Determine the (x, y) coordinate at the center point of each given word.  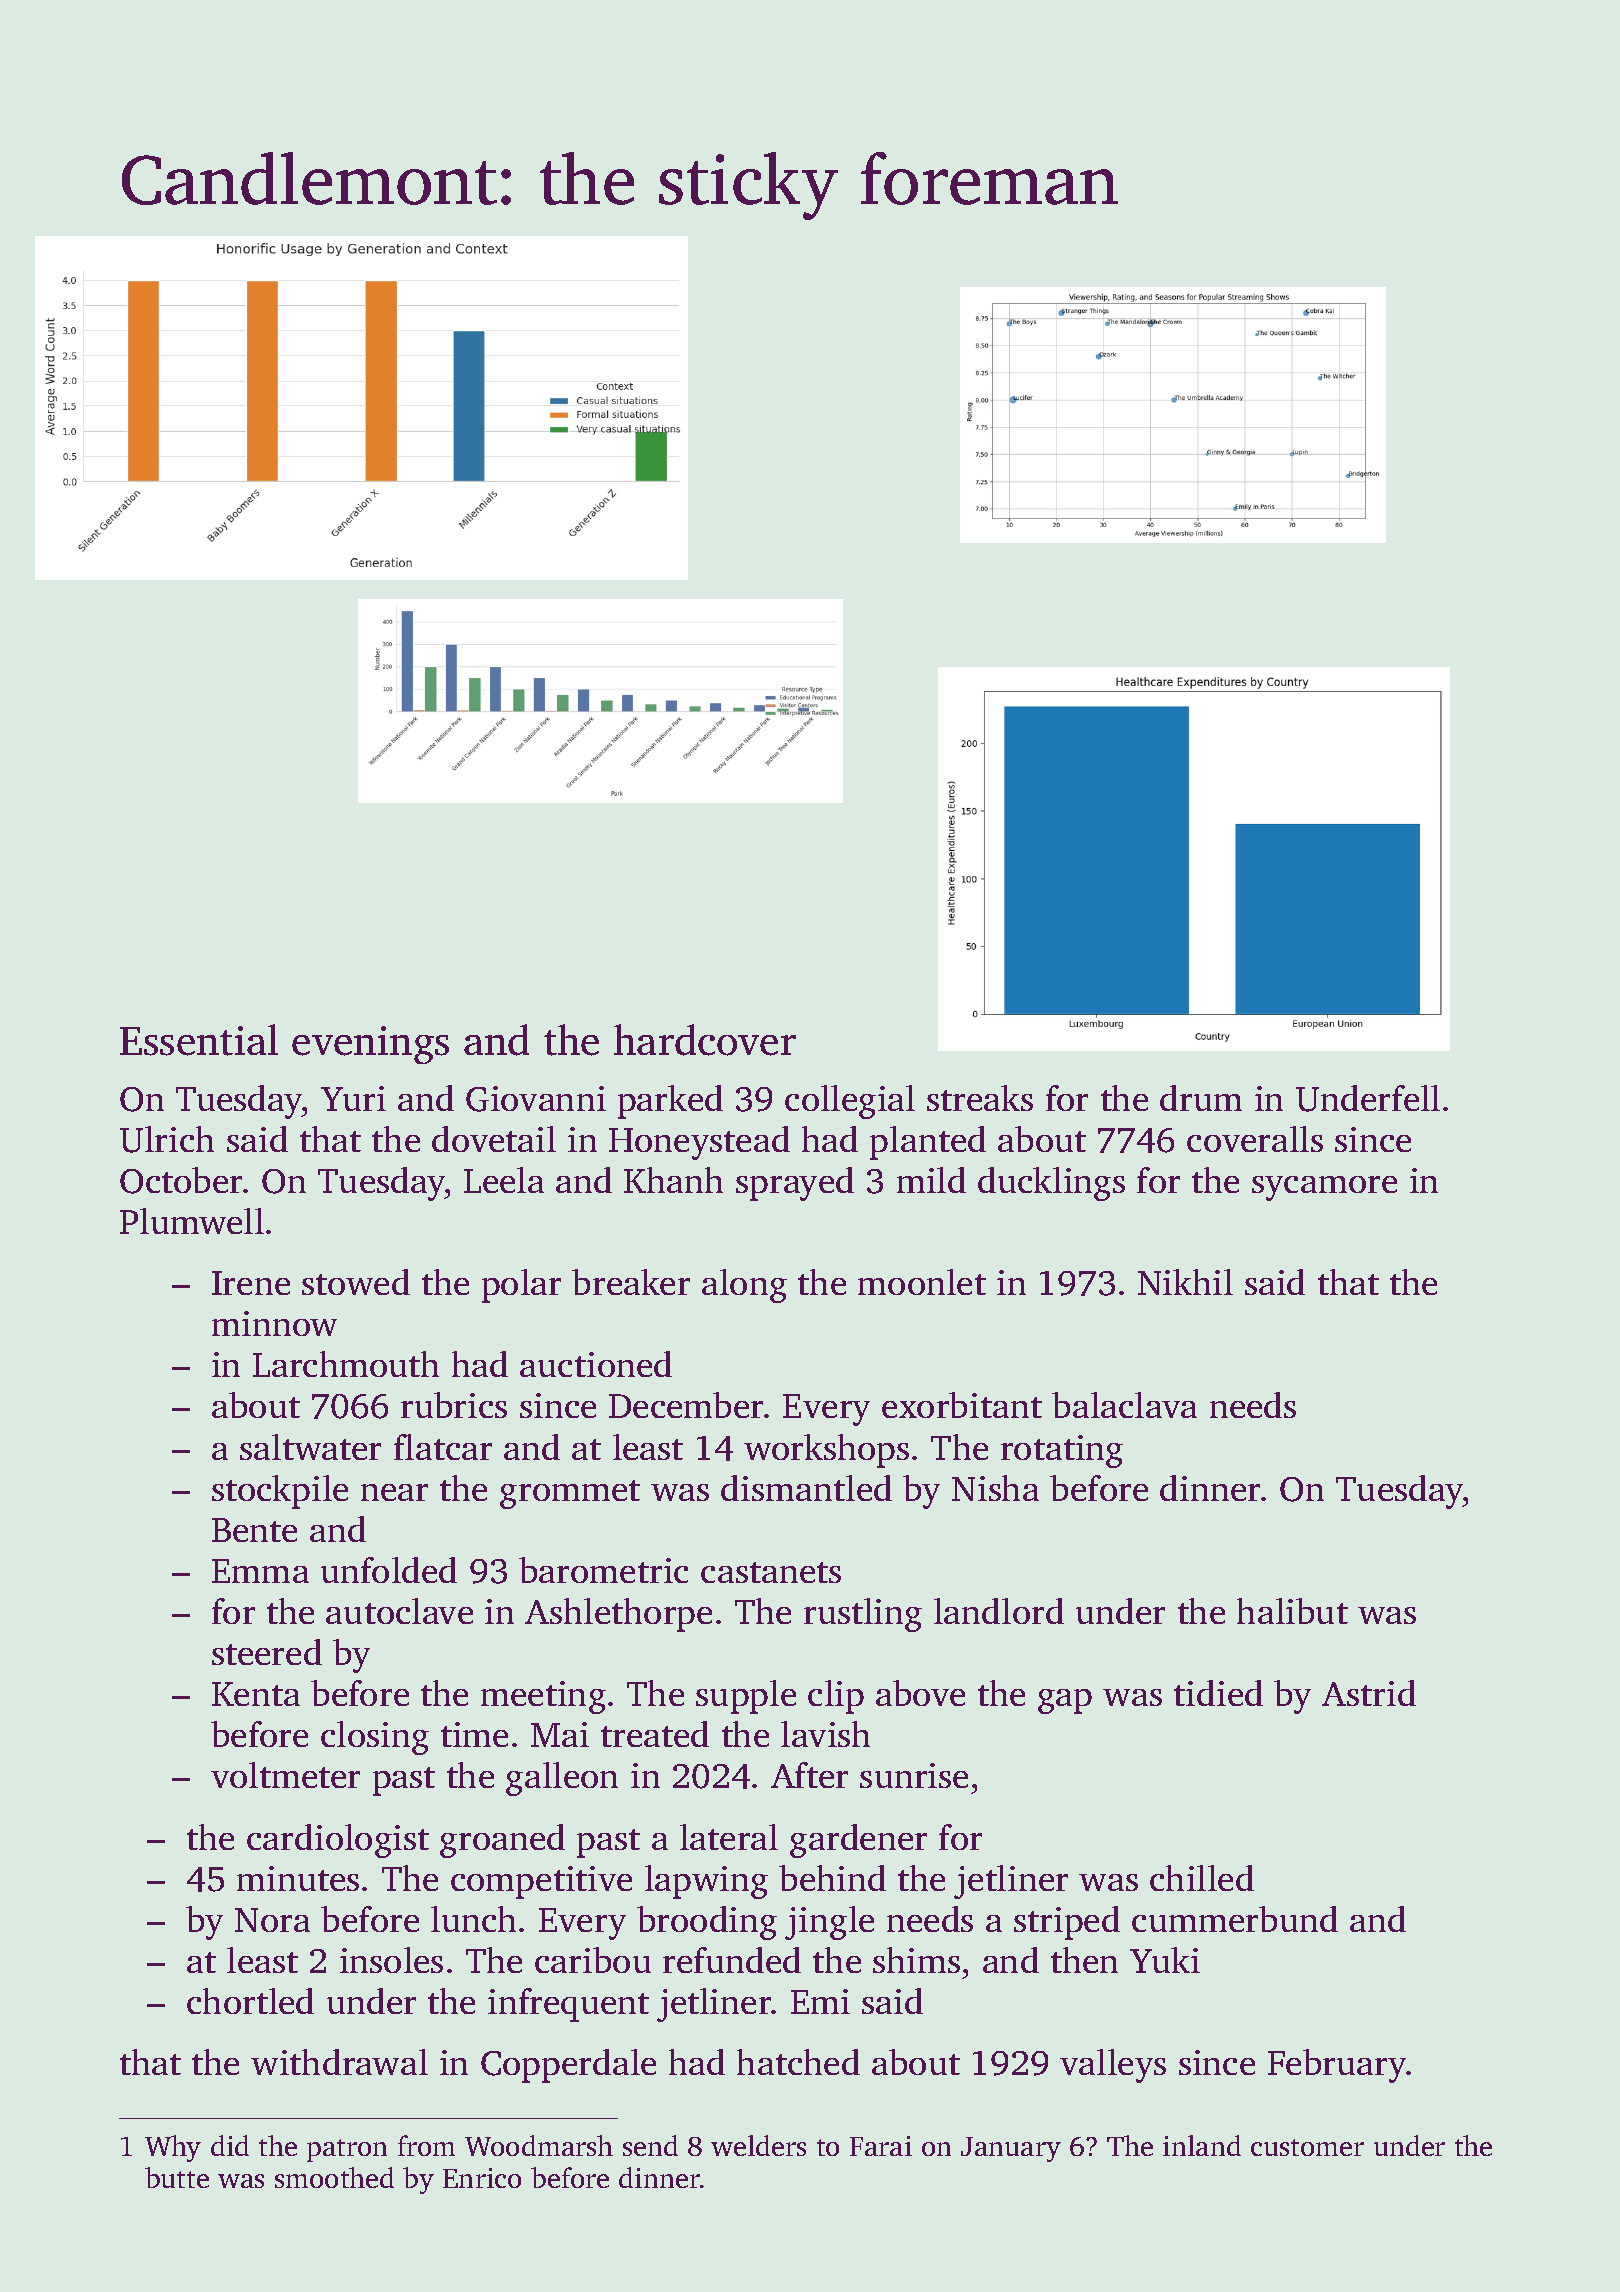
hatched (798, 2062)
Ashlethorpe (618, 1615)
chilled (1202, 1878)
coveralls (1255, 1139)
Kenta (256, 1694)
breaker (631, 1282)
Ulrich (167, 1139)
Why (173, 2148)
